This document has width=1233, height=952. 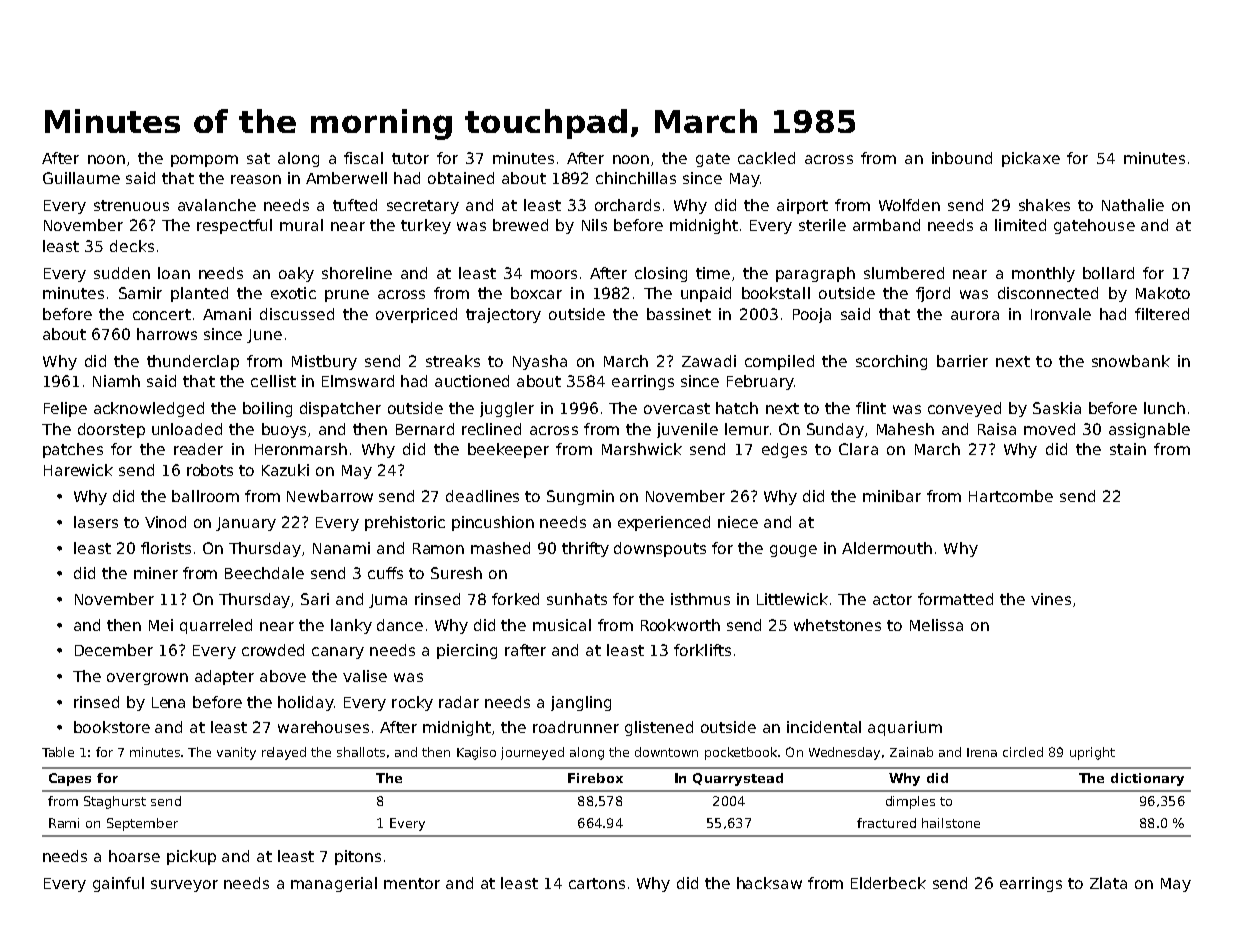 I want to click on strenuous, so click(x=131, y=205).
